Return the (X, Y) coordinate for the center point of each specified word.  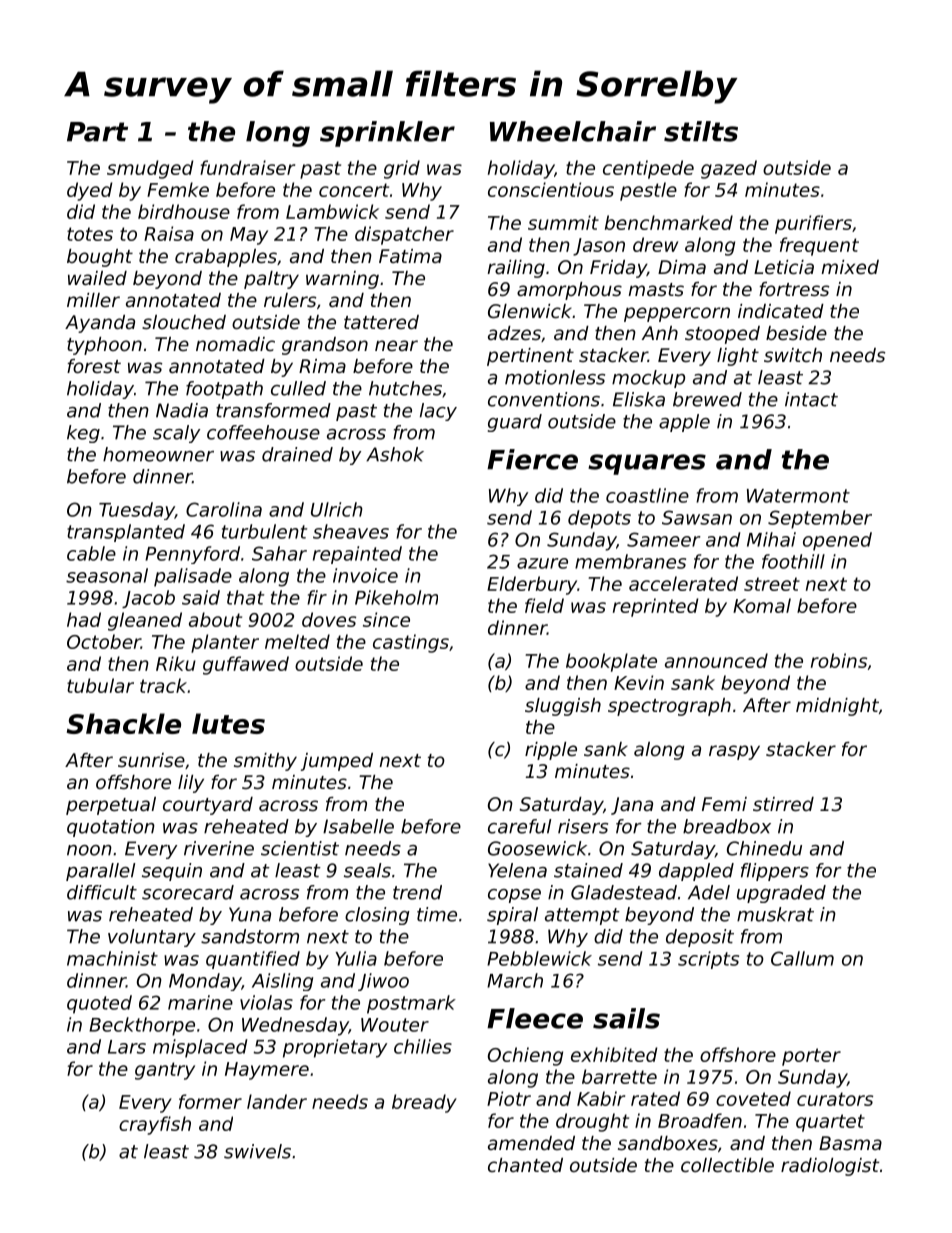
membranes (630, 561)
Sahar (279, 553)
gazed (729, 169)
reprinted (656, 607)
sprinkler (387, 134)
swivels (257, 1151)
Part (97, 132)
